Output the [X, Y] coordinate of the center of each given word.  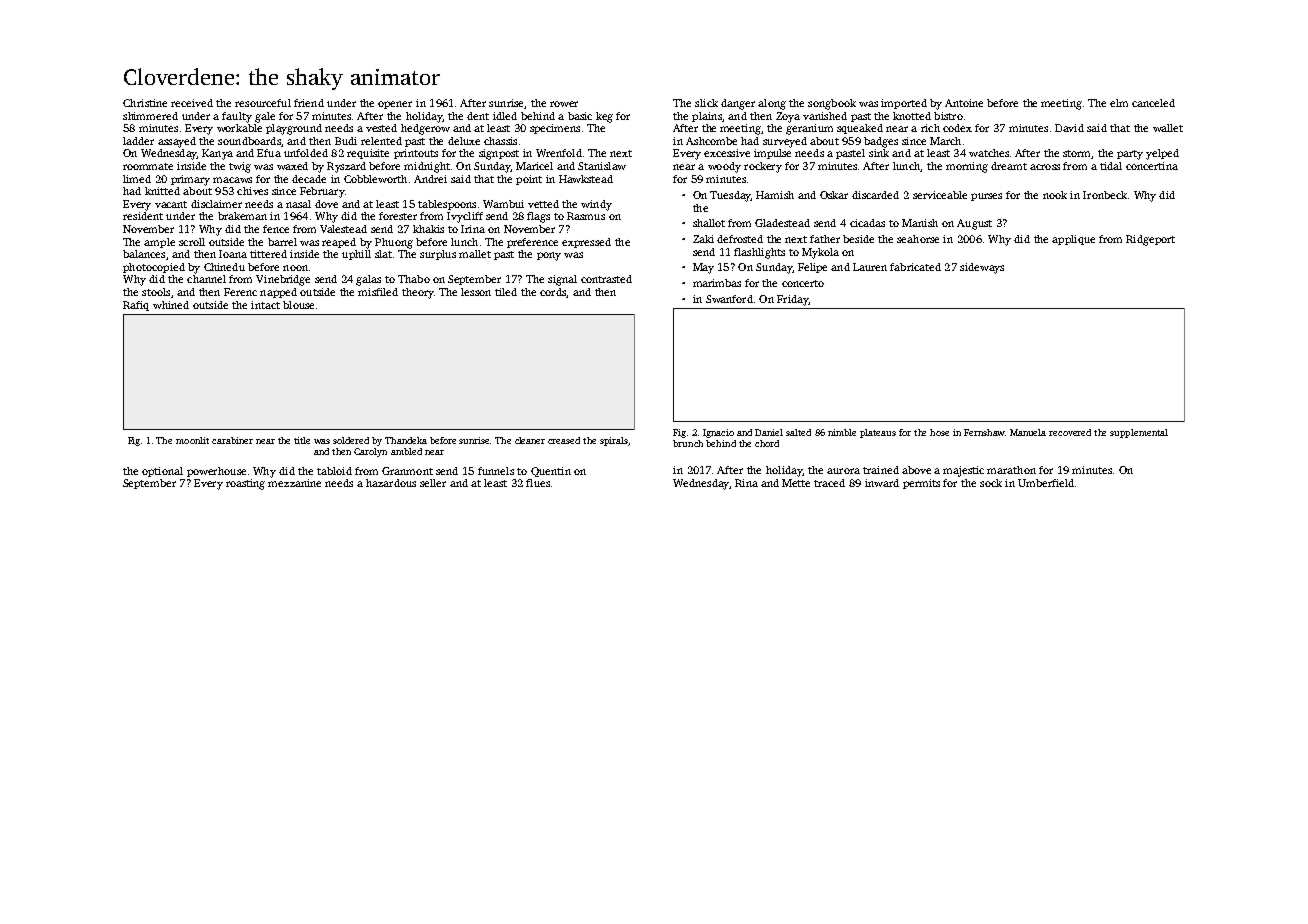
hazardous [391, 483]
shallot [709, 223]
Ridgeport [1150, 240]
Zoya [788, 117]
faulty [237, 117]
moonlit [192, 440]
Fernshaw [984, 432]
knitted [162, 191]
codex [957, 128]
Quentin [551, 472]
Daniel [769, 432]
